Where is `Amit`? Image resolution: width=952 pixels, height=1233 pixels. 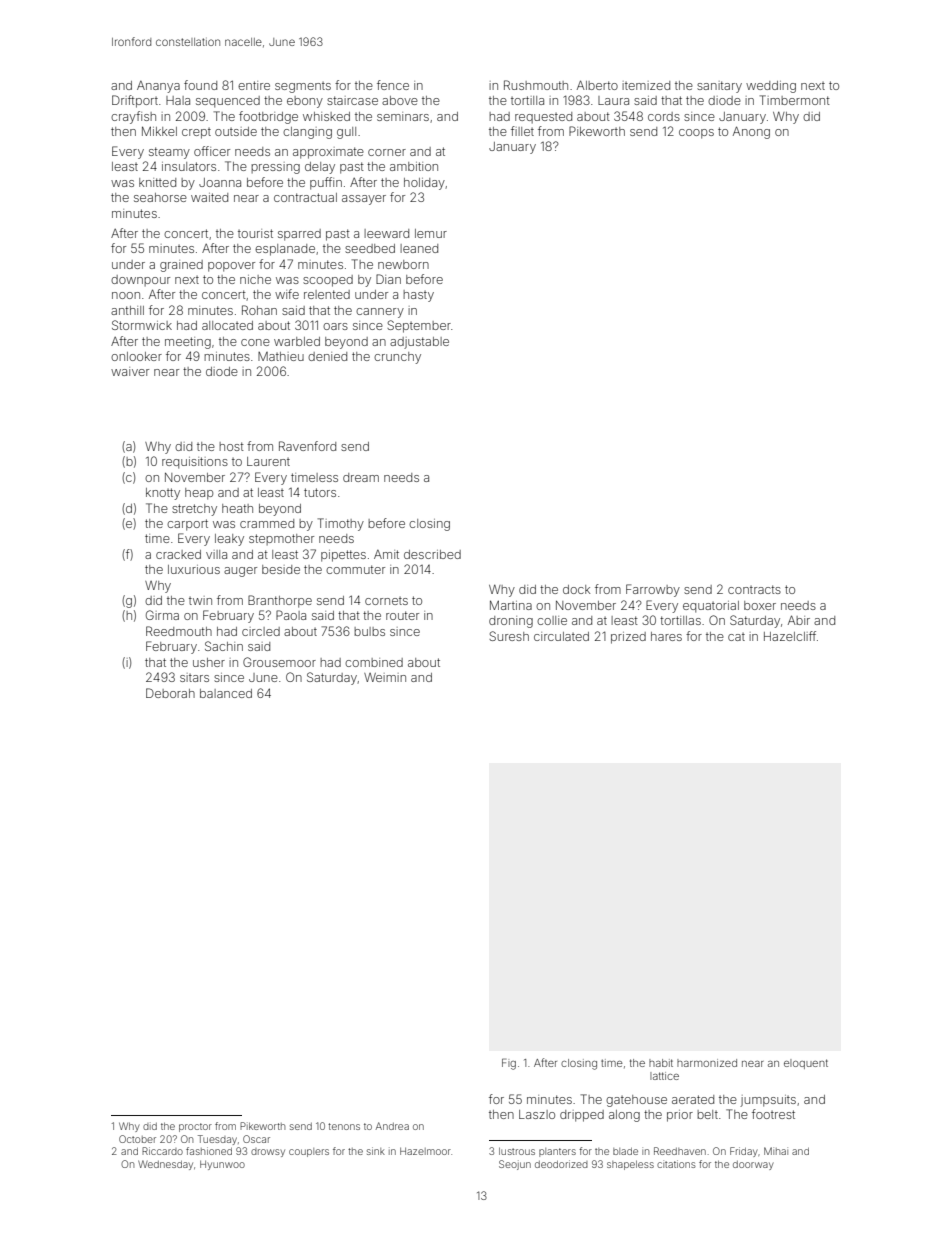
Amit is located at coordinates (386, 554).
